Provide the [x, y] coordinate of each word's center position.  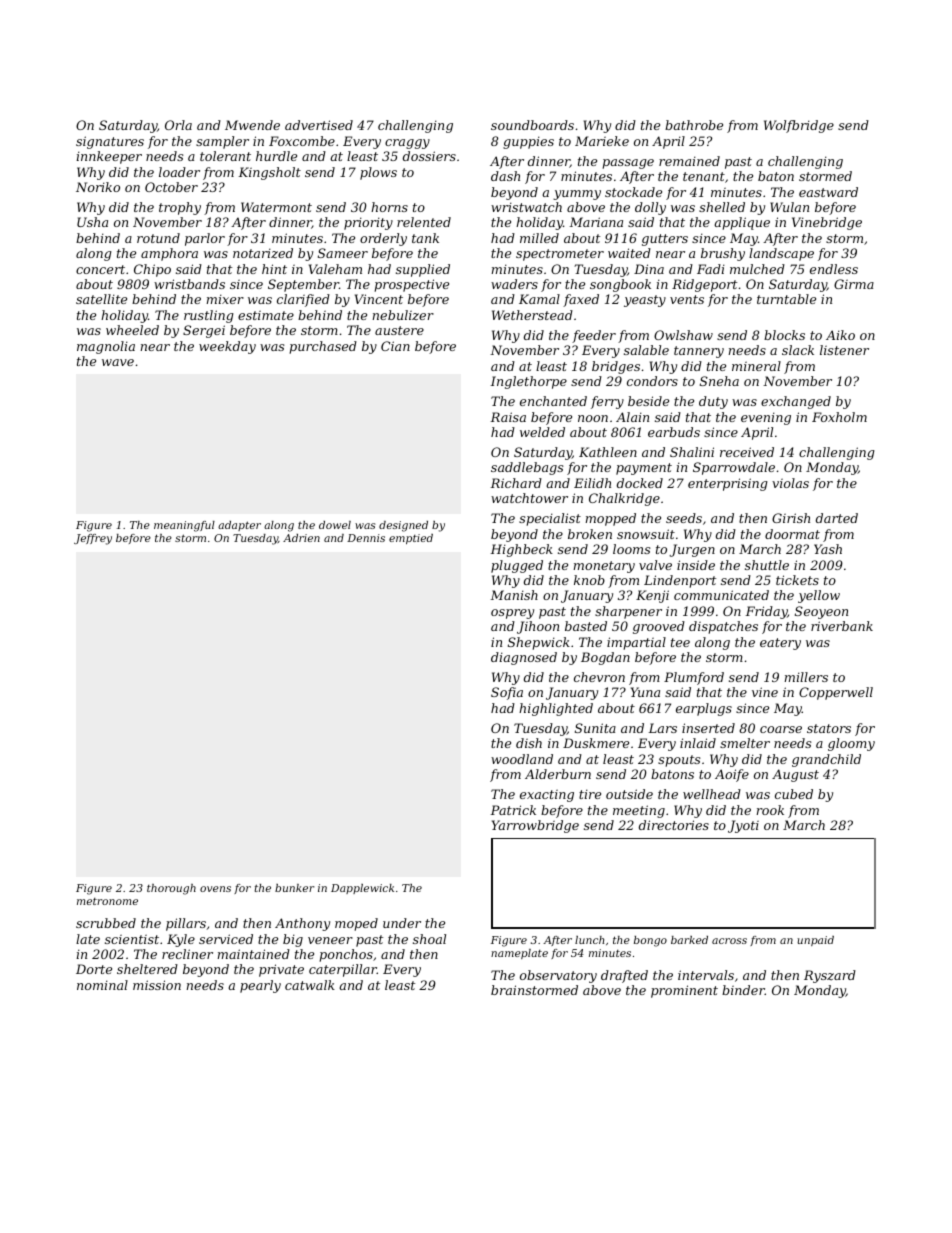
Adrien [301, 538]
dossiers [429, 156]
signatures [110, 142]
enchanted [553, 401]
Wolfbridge [799, 126]
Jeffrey [93, 539]
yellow [819, 596]
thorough [171, 889]
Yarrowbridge [535, 826]
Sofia [507, 693]
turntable [786, 299]
